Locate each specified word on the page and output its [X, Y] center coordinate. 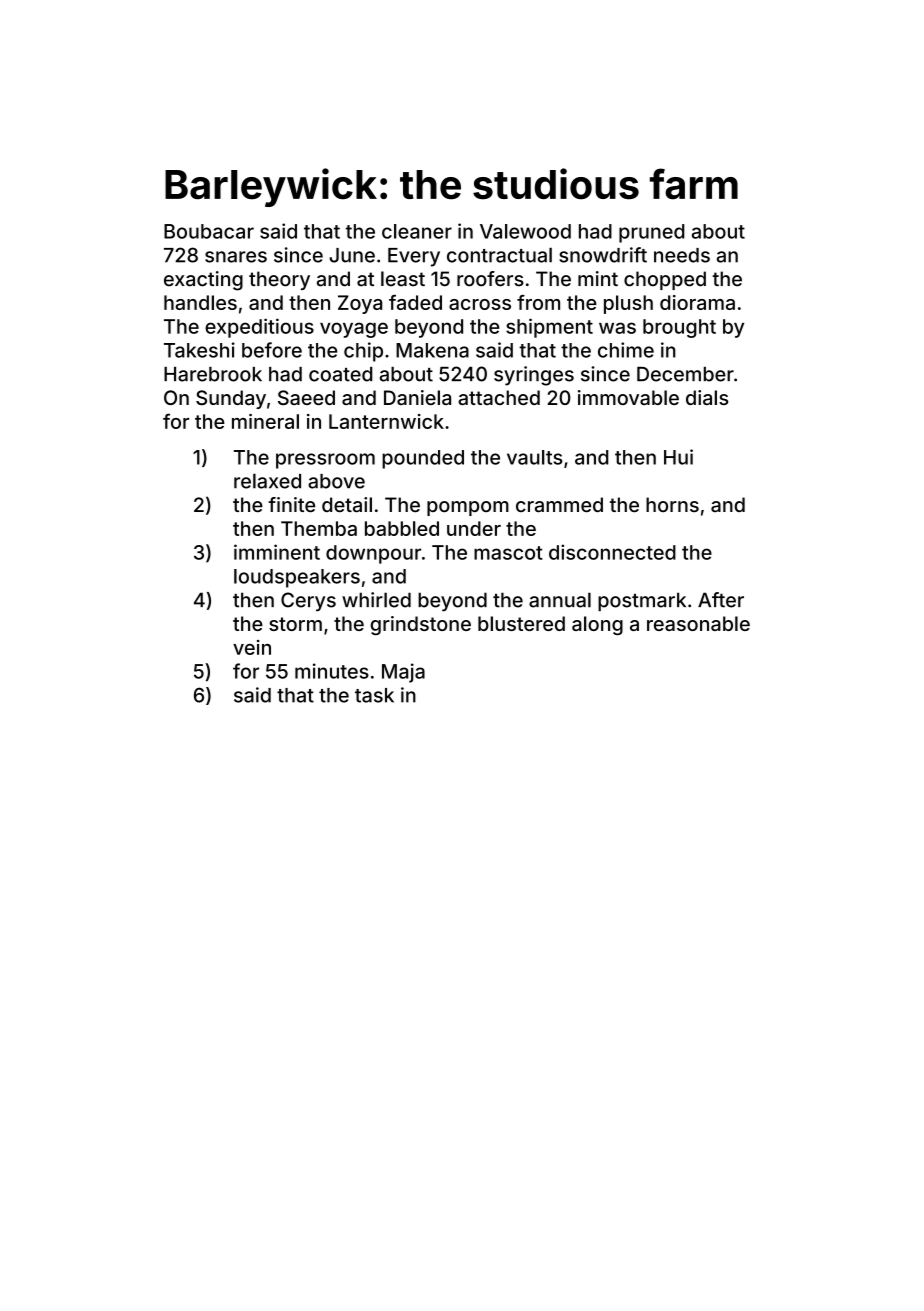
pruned [652, 233]
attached [499, 397]
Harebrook [213, 374]
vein [252, 647]
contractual [499, 255]
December [685, 374]
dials [707, 397]
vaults [535, 457]
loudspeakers [297, 578]
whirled [376, 600]
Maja [403, 673]
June [352, 255]
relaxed [267, 481]
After [721, 600]
